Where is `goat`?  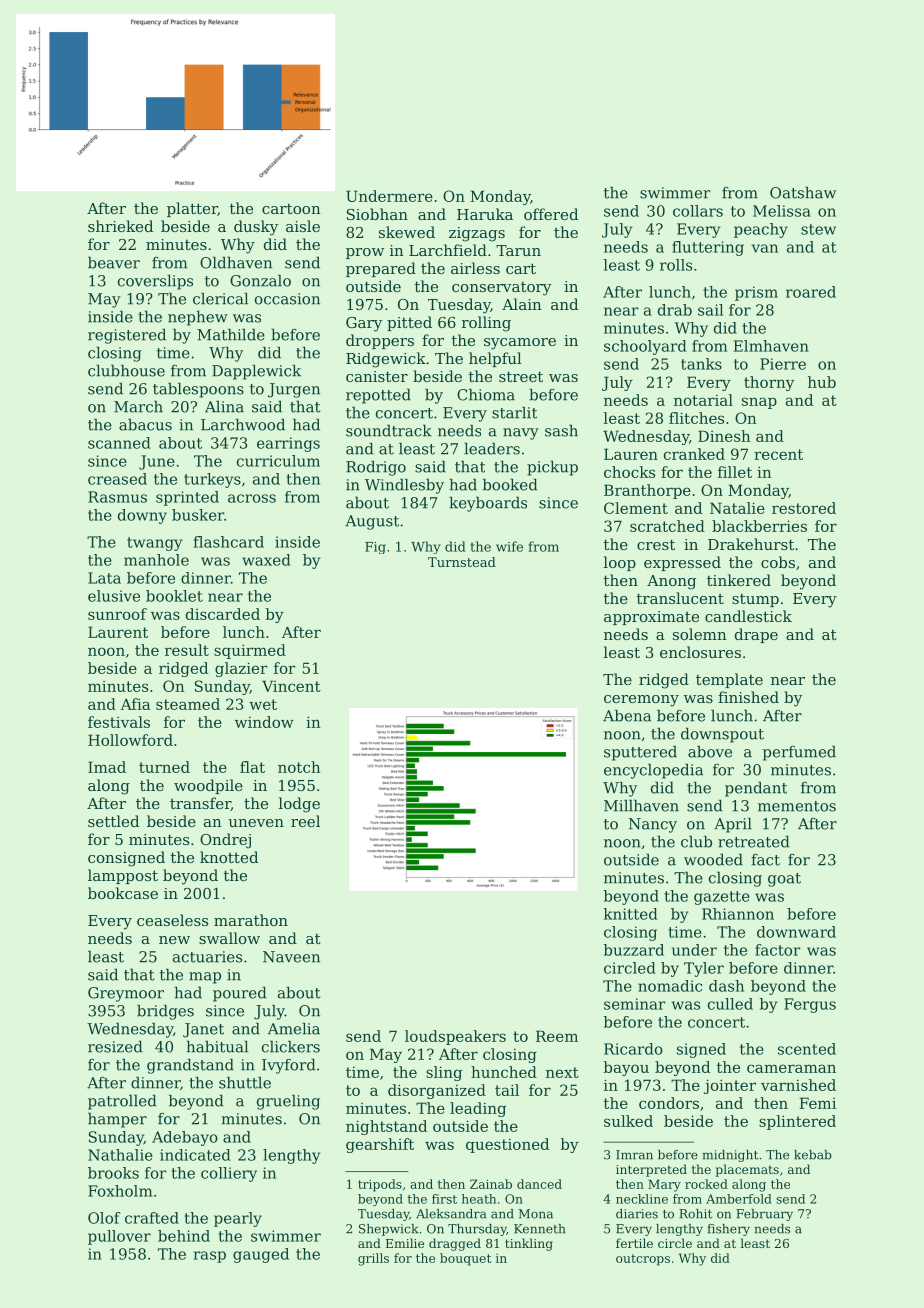 goat is located at coordinates (784, 880).
